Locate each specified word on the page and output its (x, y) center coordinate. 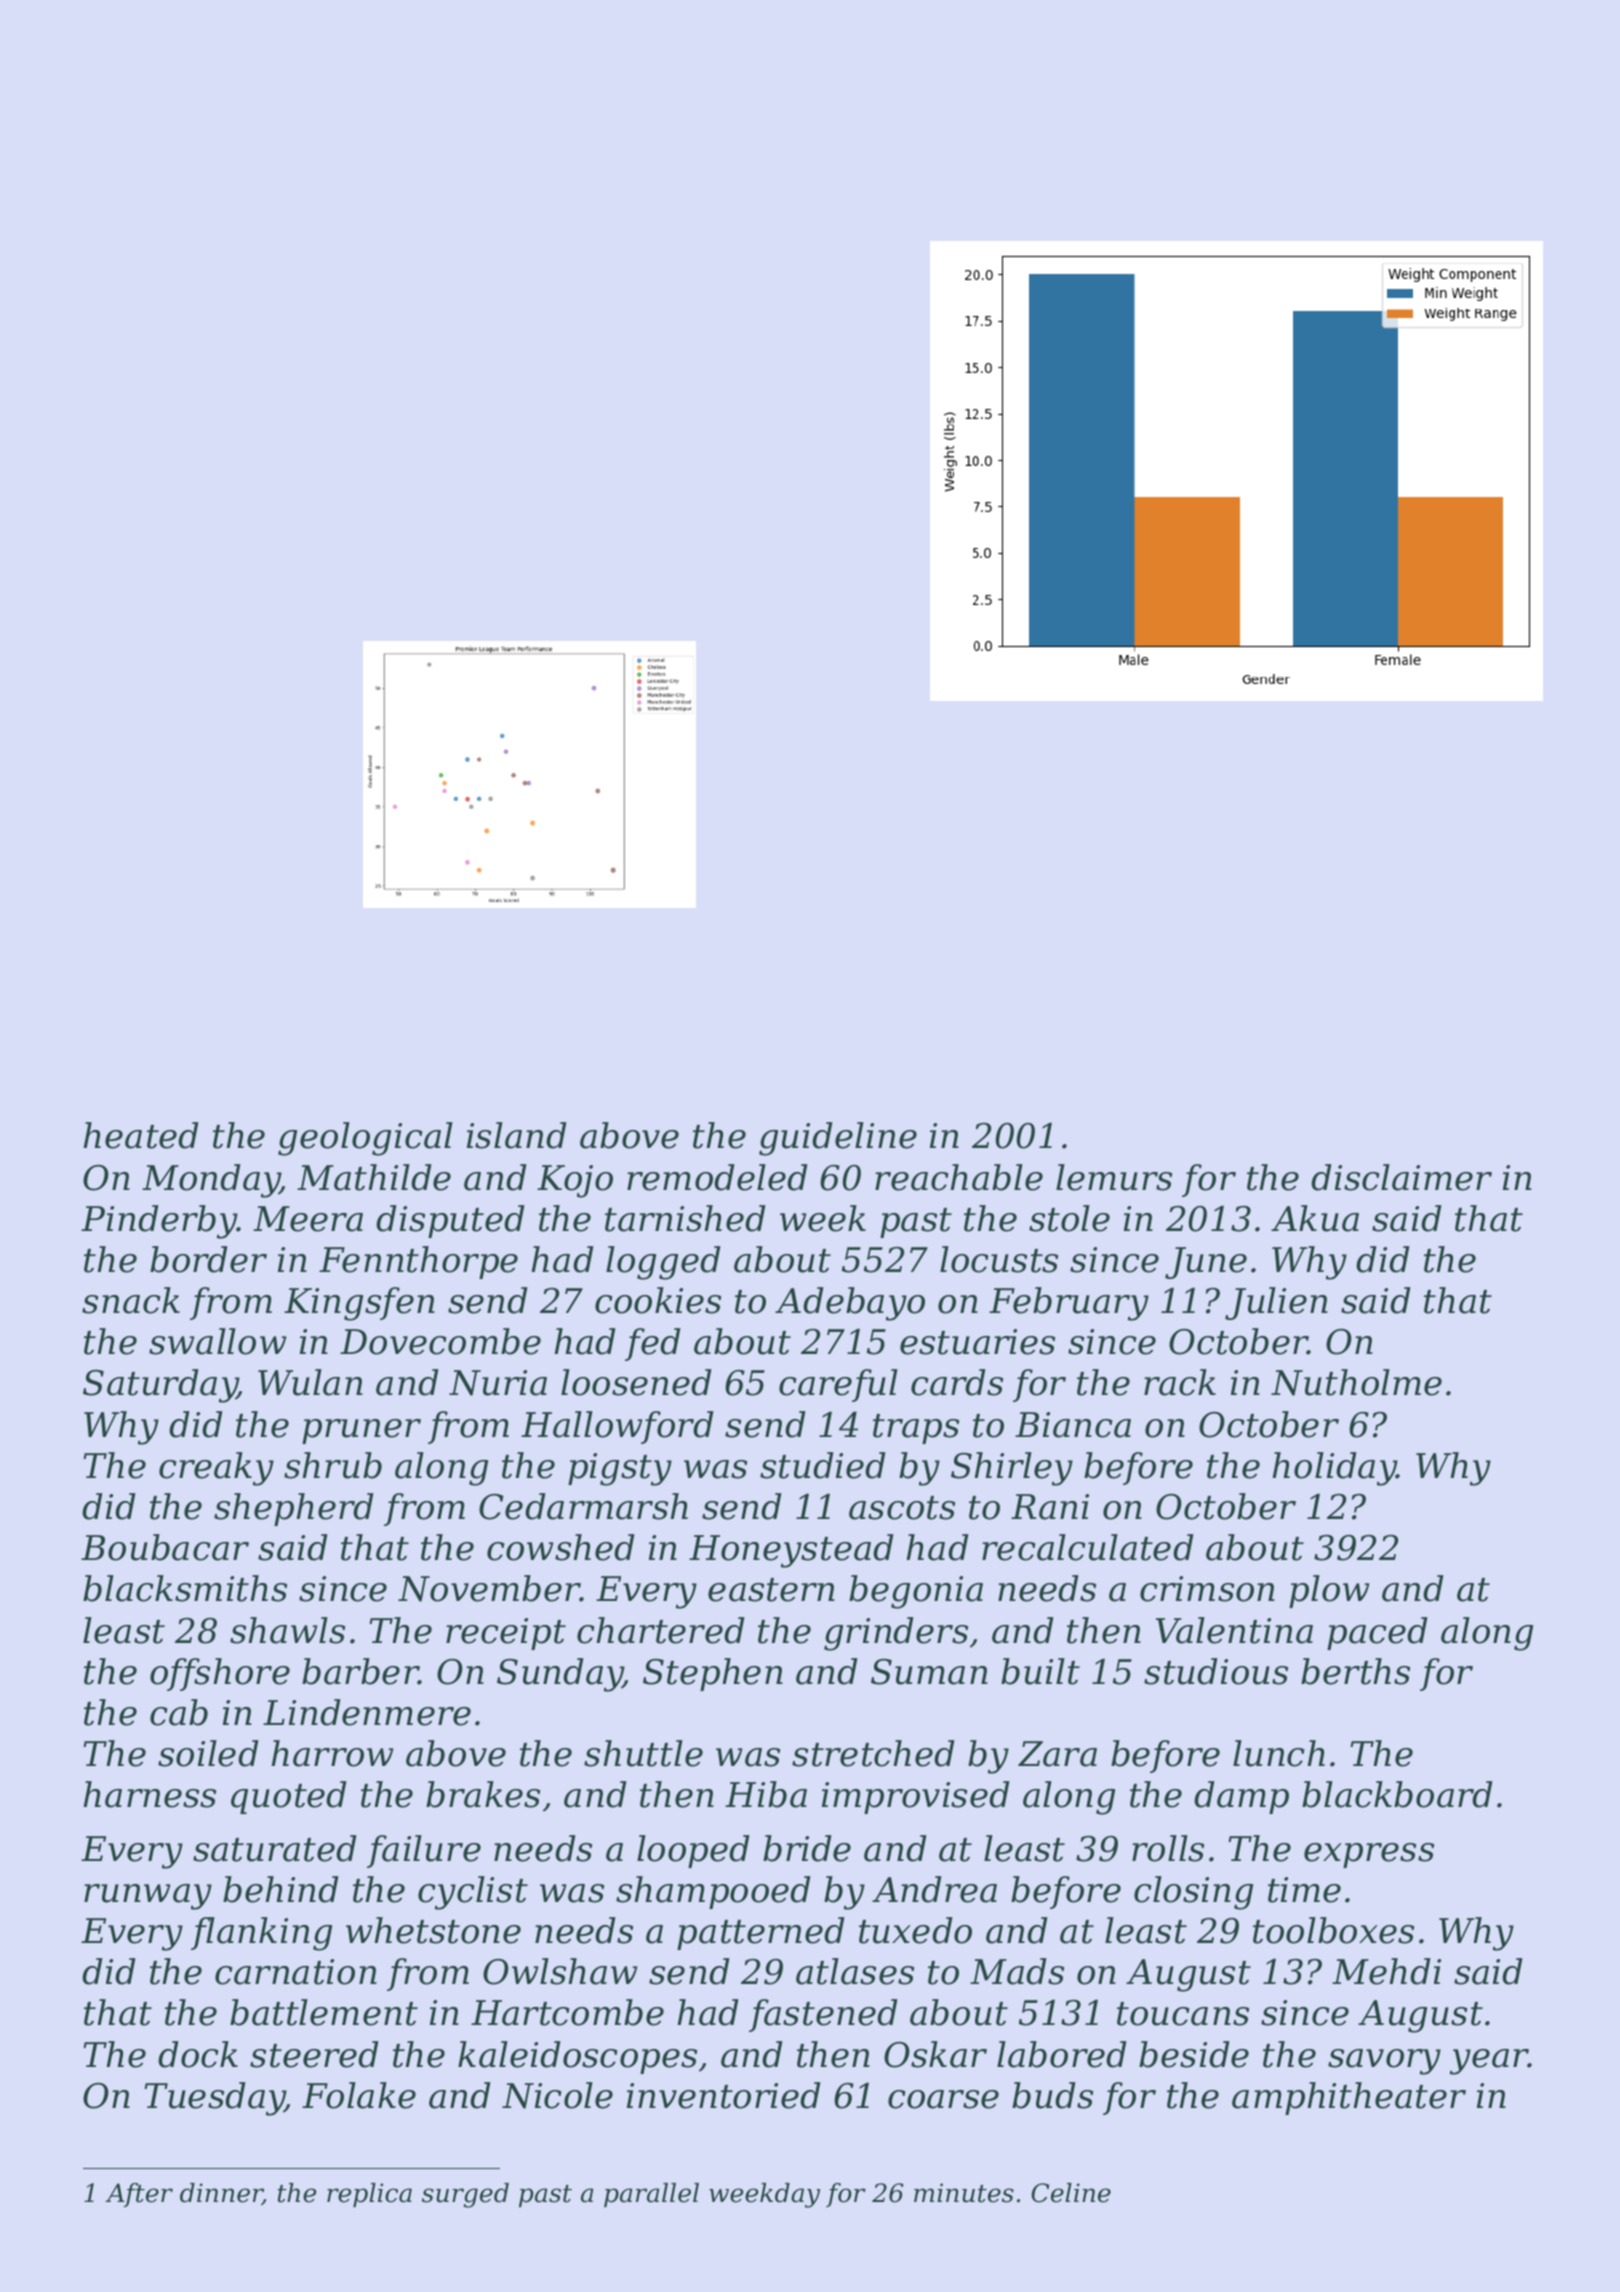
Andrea (934, 1889)
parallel (651, 2195)
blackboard (1397, 1794)
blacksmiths (185, 1588)
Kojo (575, 1181)
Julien (1276, 1303)
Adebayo (850, 1304)
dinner (221, 2194)
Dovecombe (440, 1341)
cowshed (561, 1547)
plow (1329, 1591)
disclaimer (1401, 1177)
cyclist (473, 1893)
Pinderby (159, 1222)
